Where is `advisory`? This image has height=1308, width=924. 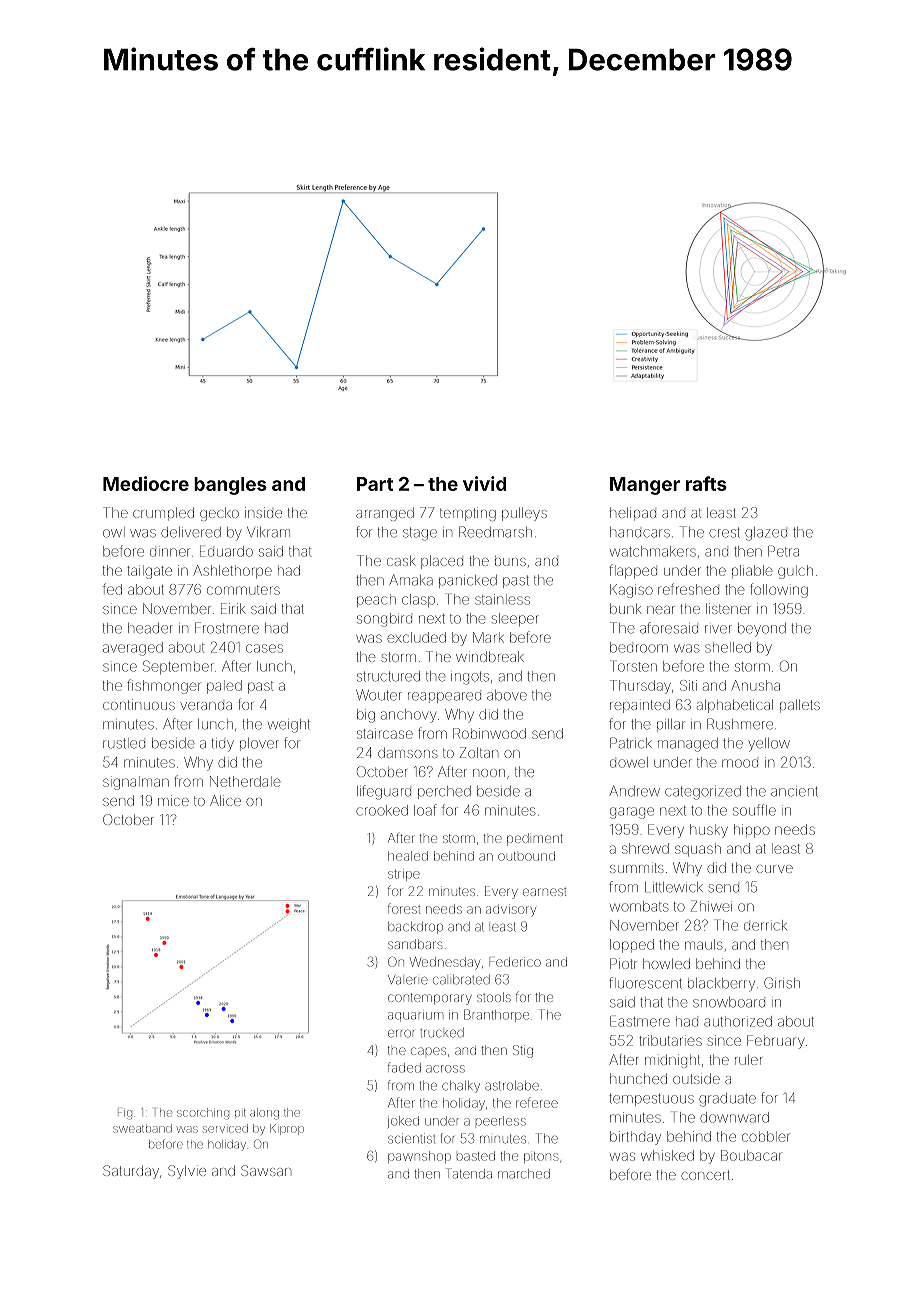
advisory is located at coordinates (511, 910).
